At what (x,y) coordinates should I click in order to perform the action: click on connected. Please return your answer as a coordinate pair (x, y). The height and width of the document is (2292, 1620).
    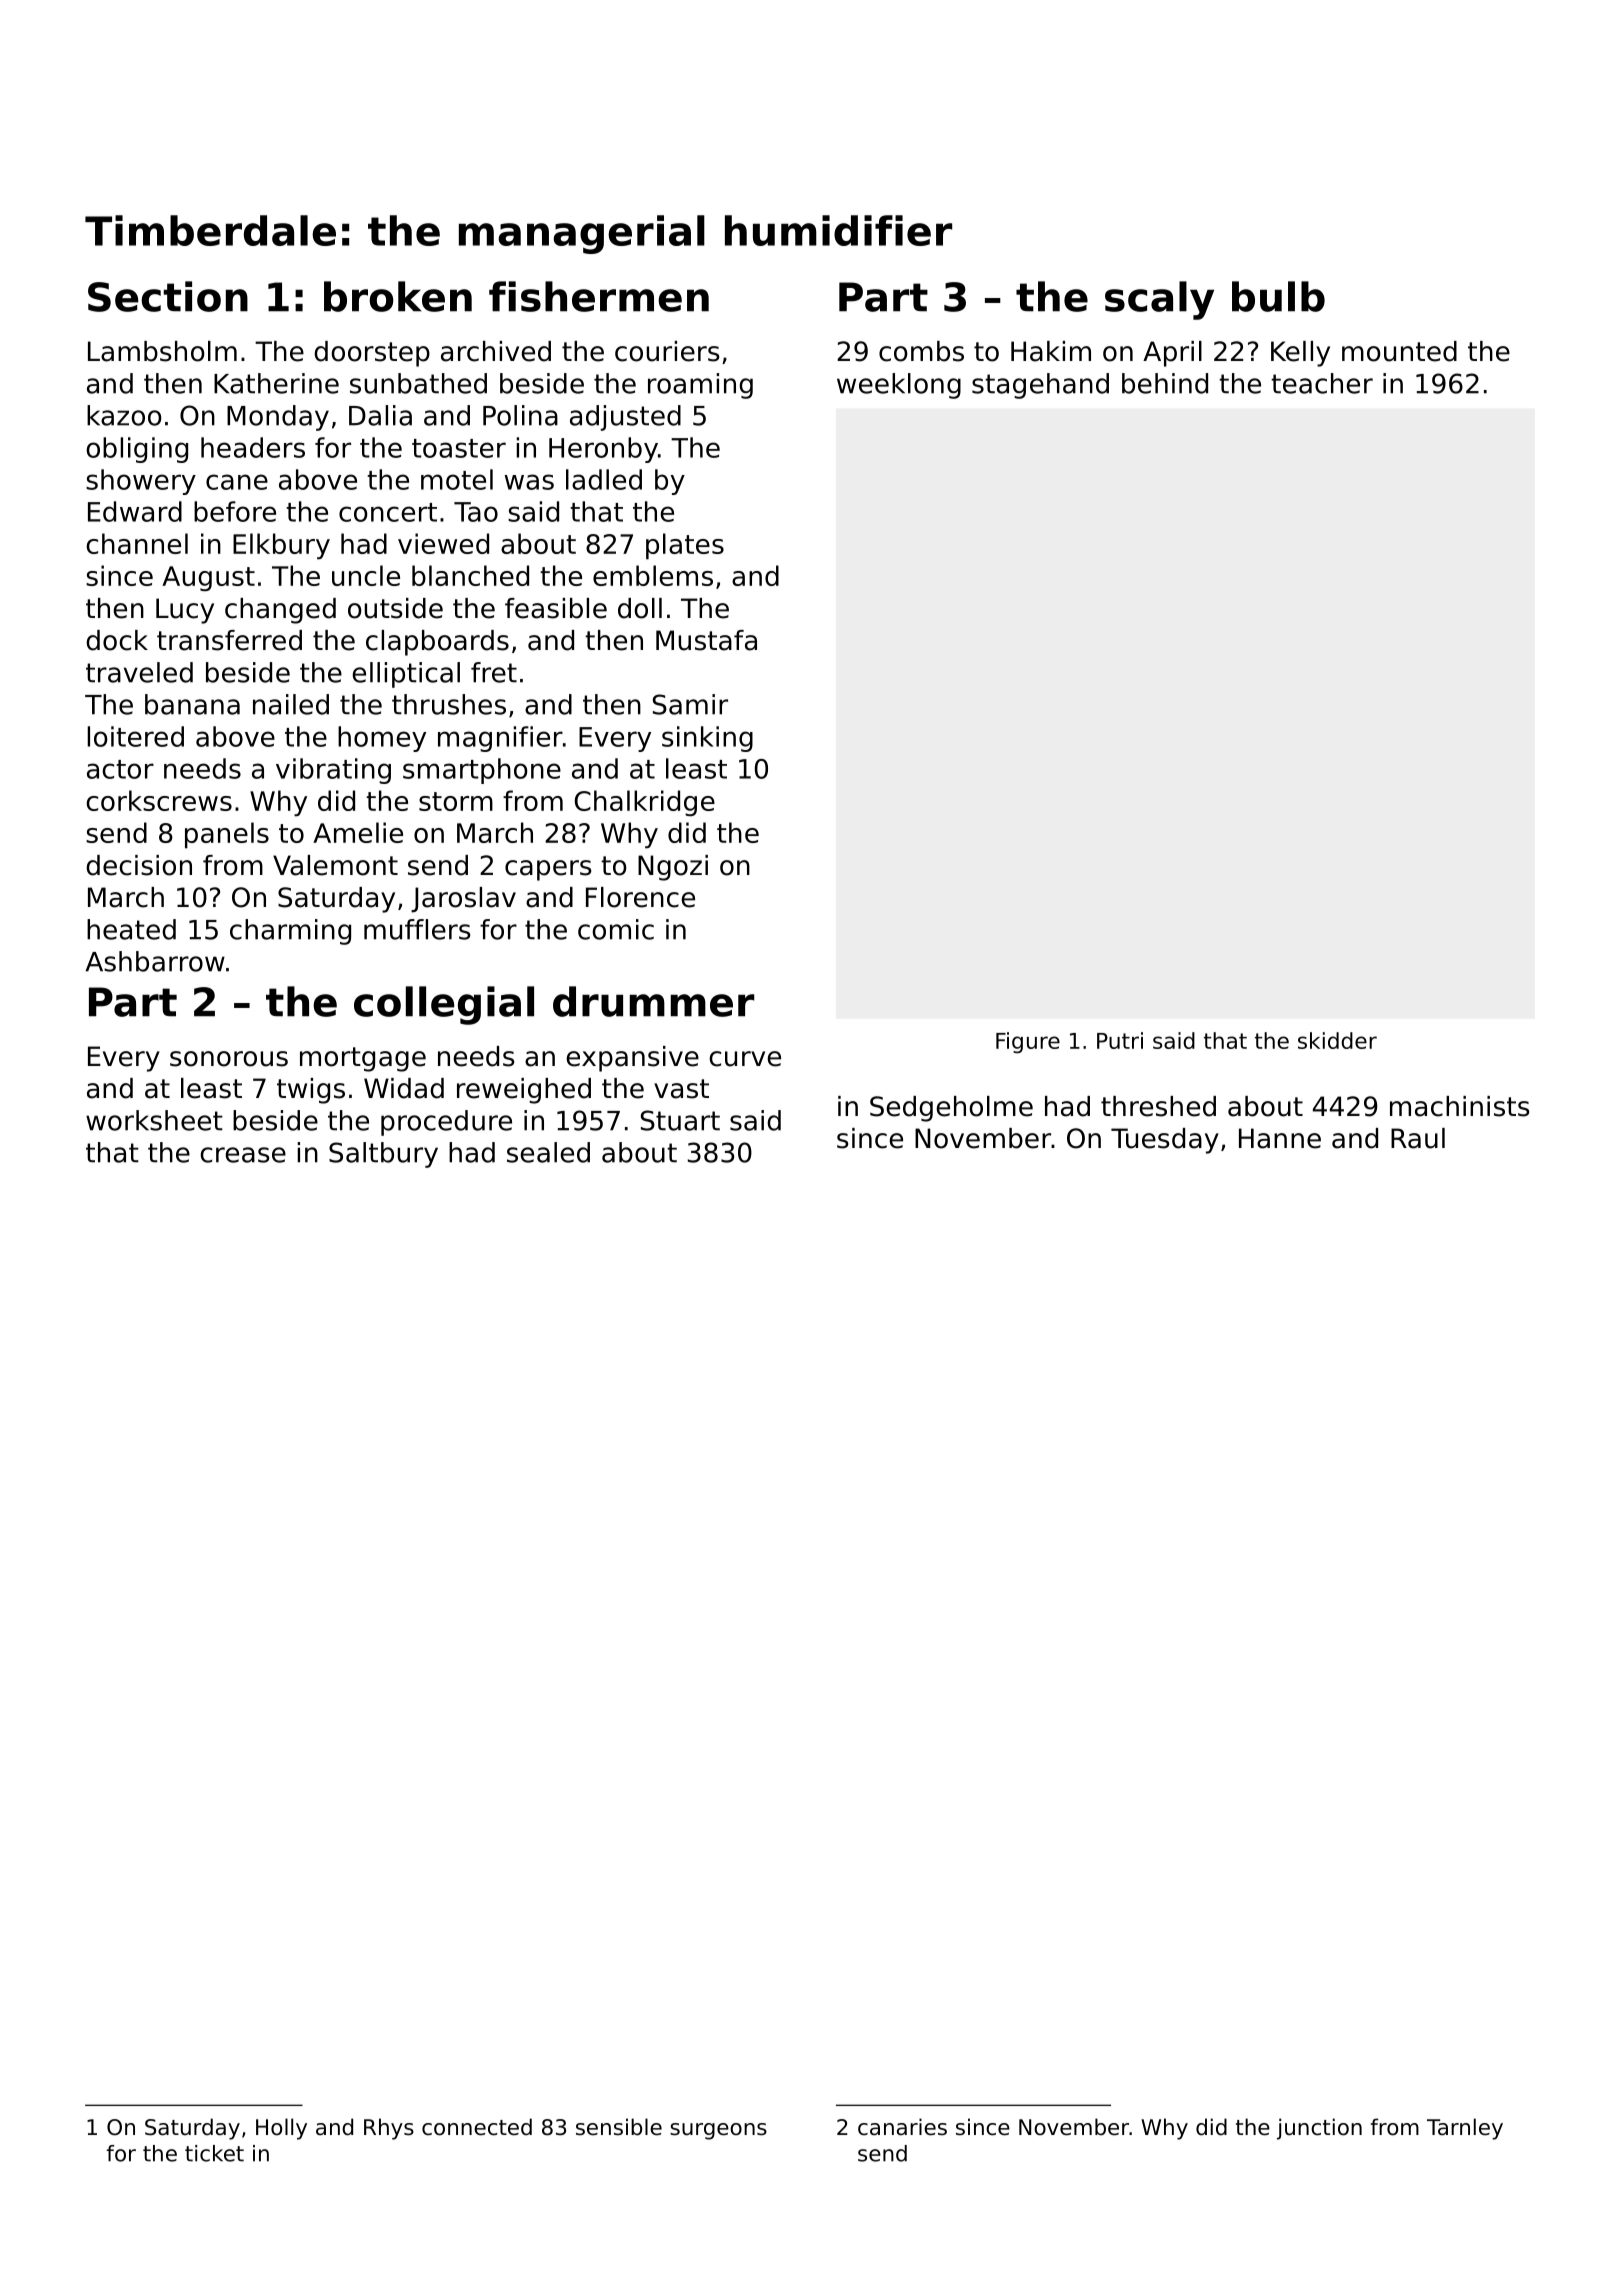
    Looking at the image, I should click on (477, 2127).
